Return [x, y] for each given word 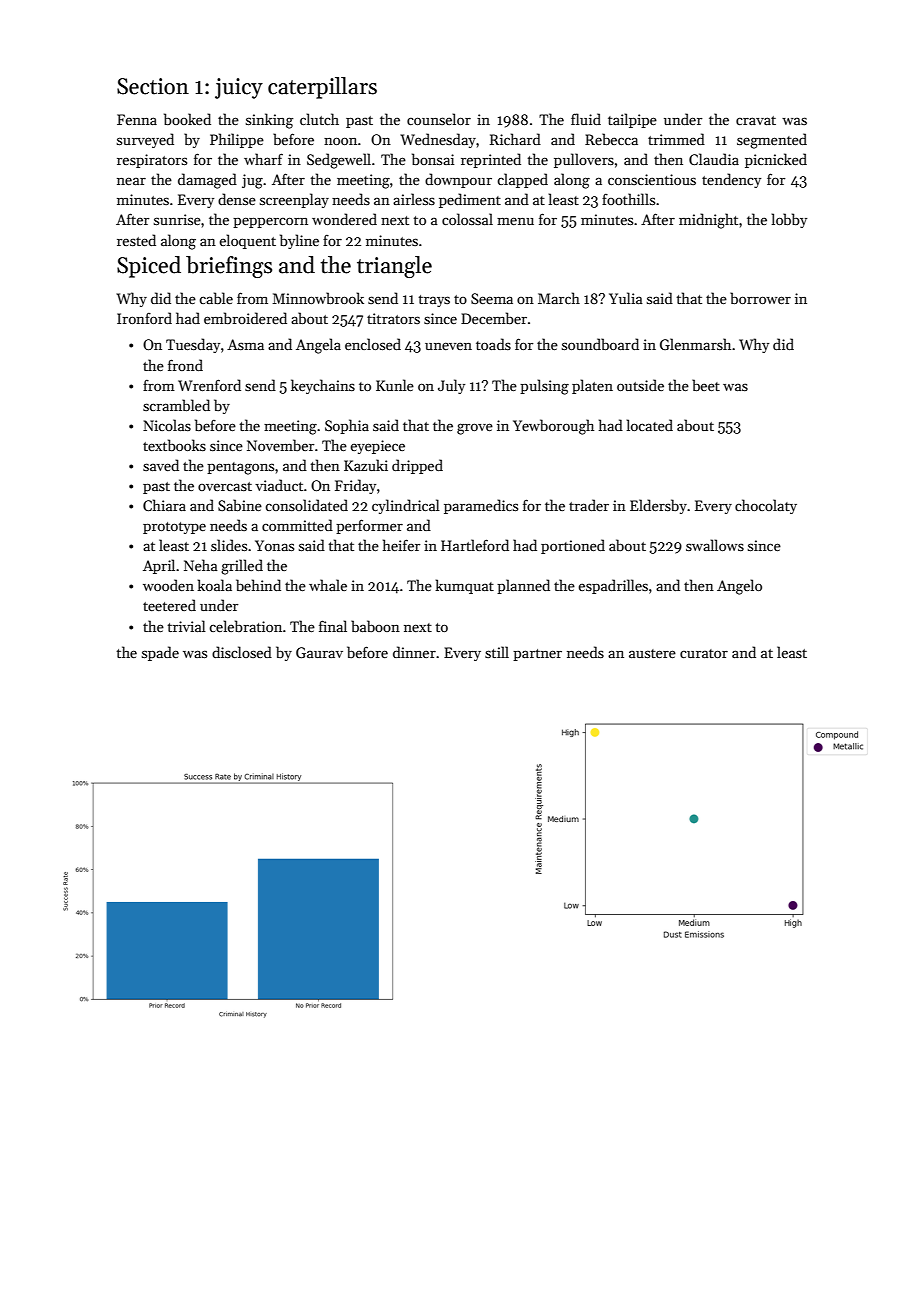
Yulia [626, 298]
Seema [492, 298]
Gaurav [319, 652]
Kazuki [366, 465]
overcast [225, 486]
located [650, 425]
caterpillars [322, 88]
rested [136, 240]
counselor [439, 119]
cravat [756, 120]
